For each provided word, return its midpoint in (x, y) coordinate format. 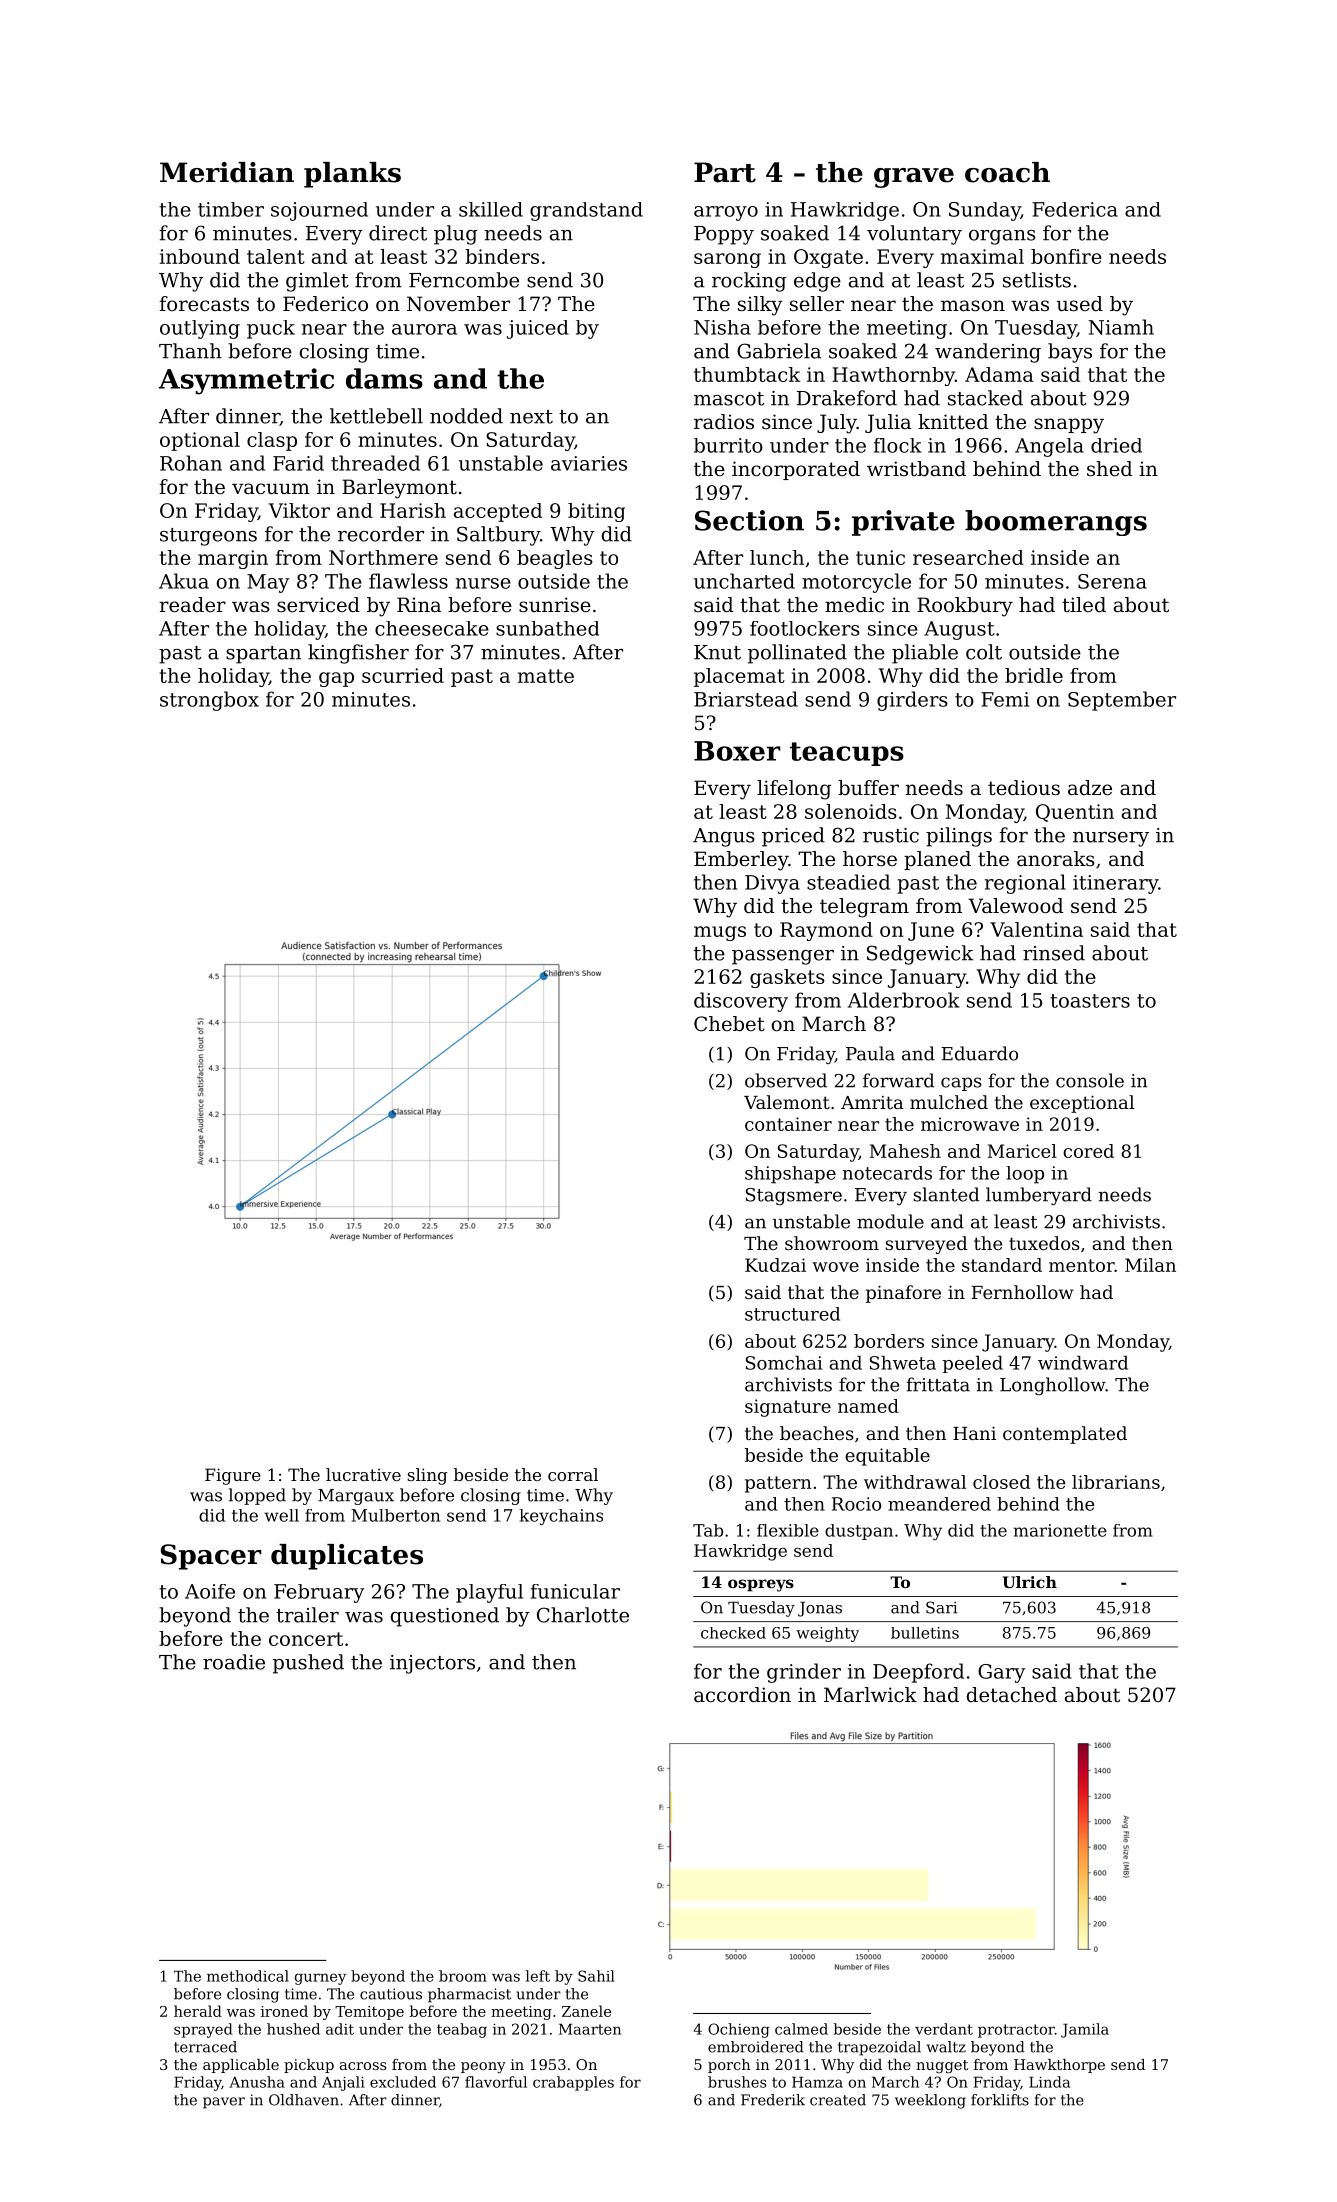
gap (336, 679)
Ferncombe (464, 280)
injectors (432, 1664)
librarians (1116, 1482)
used (1080, 304)
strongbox (209, 701)
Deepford (918, 1673)
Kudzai (775, 1265)
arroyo (726, 213)
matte (546, 676)
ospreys (761, 1585)
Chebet (729, 1024)
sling (427, 1476)
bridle (1034, 675)
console (1090, 1080)
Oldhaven (304, 2100)
